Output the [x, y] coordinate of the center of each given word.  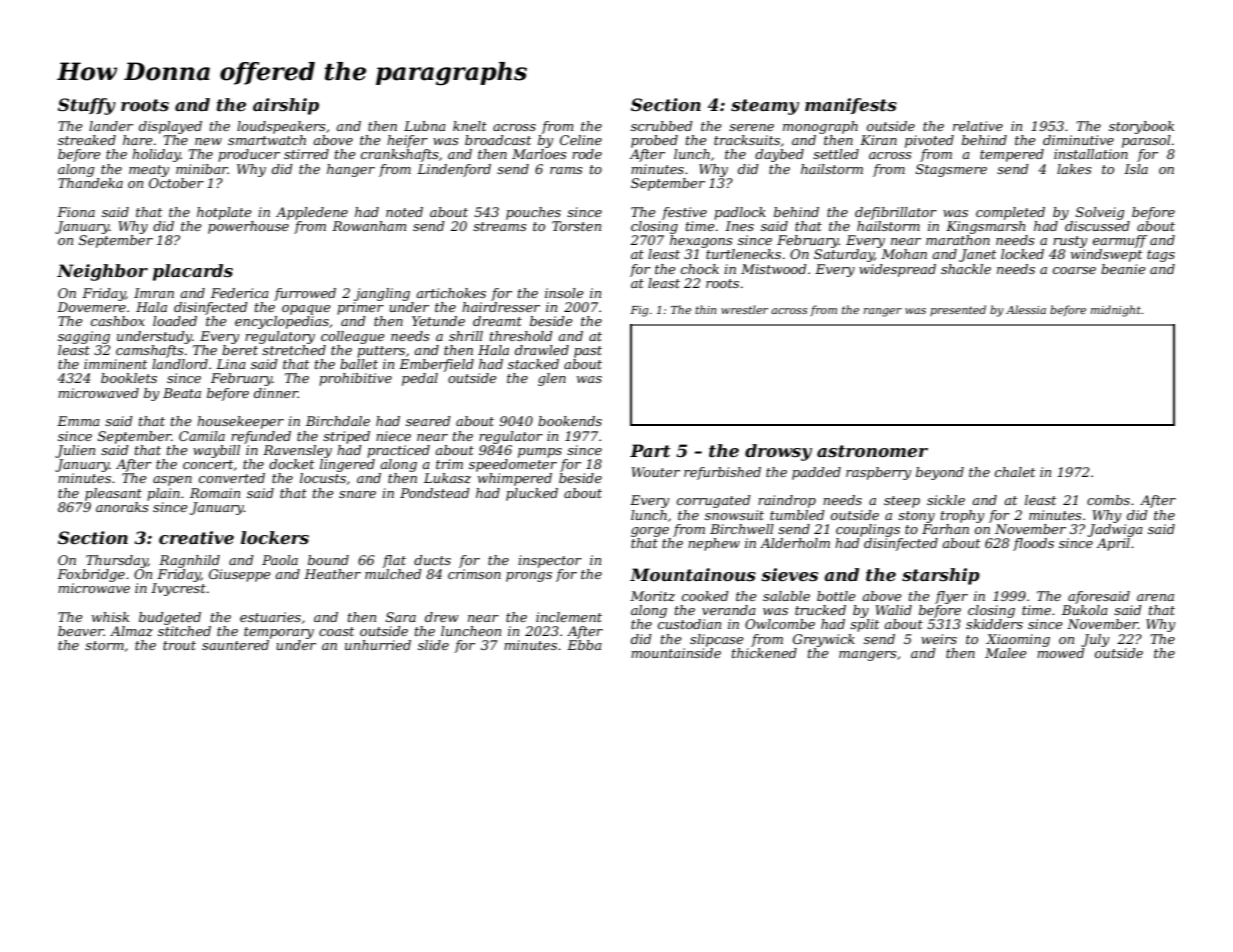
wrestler [744, 309]
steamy [765, 107]
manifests [851, 106]
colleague [353, 337]
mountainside [676, 653]
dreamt [497, 321]
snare [357, 494]
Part [650, 450]
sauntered [235, 645]
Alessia [1026, 309]
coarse [1074, 270]
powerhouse [248, 227]
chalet [1015, 472]
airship [286, 106]
